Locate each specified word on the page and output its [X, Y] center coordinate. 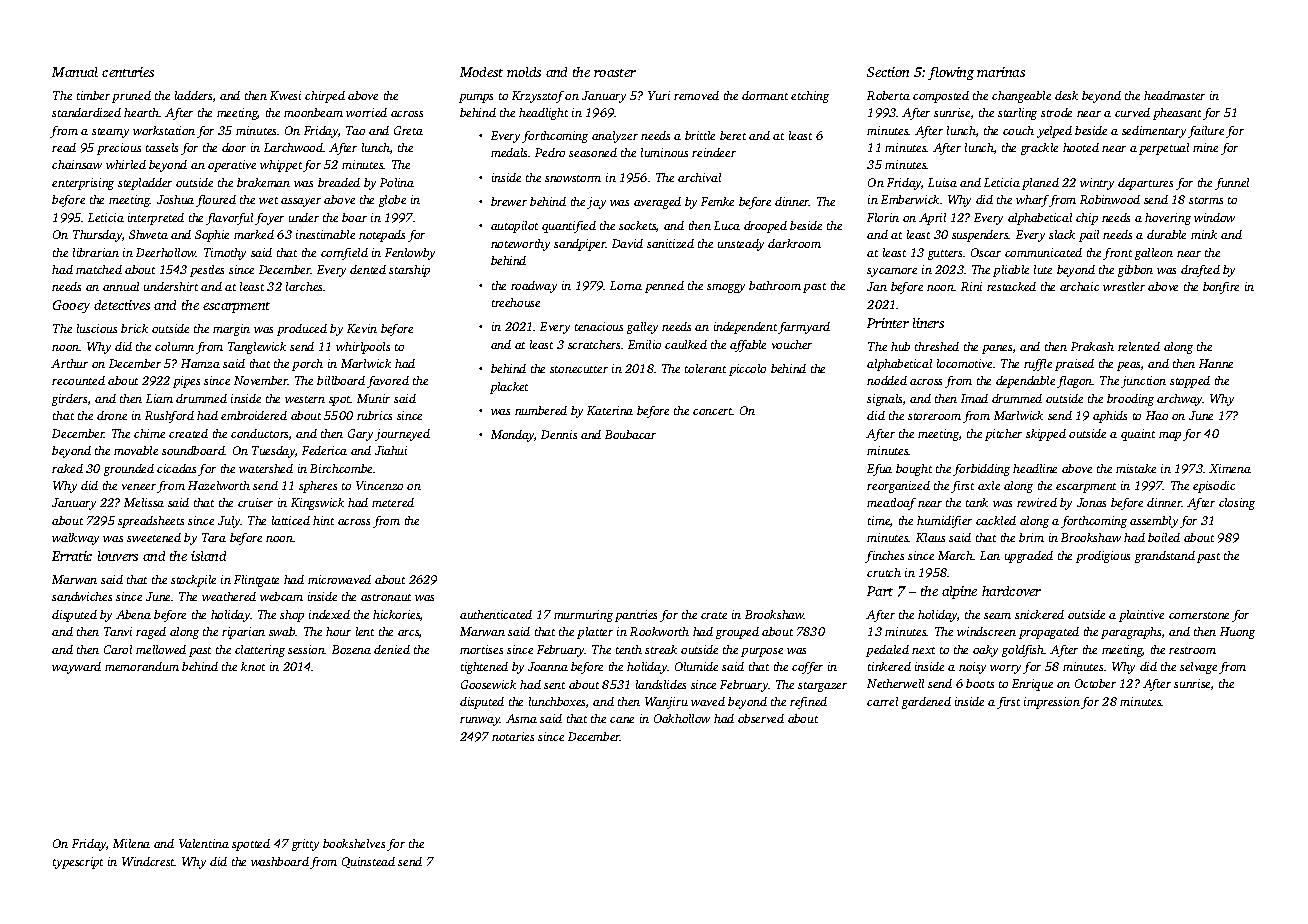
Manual [75, 72]
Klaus [930, 537]
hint [323, 520]
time [879, 520]
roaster [615, 73]
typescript [78, 863]
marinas [1001, 72]
